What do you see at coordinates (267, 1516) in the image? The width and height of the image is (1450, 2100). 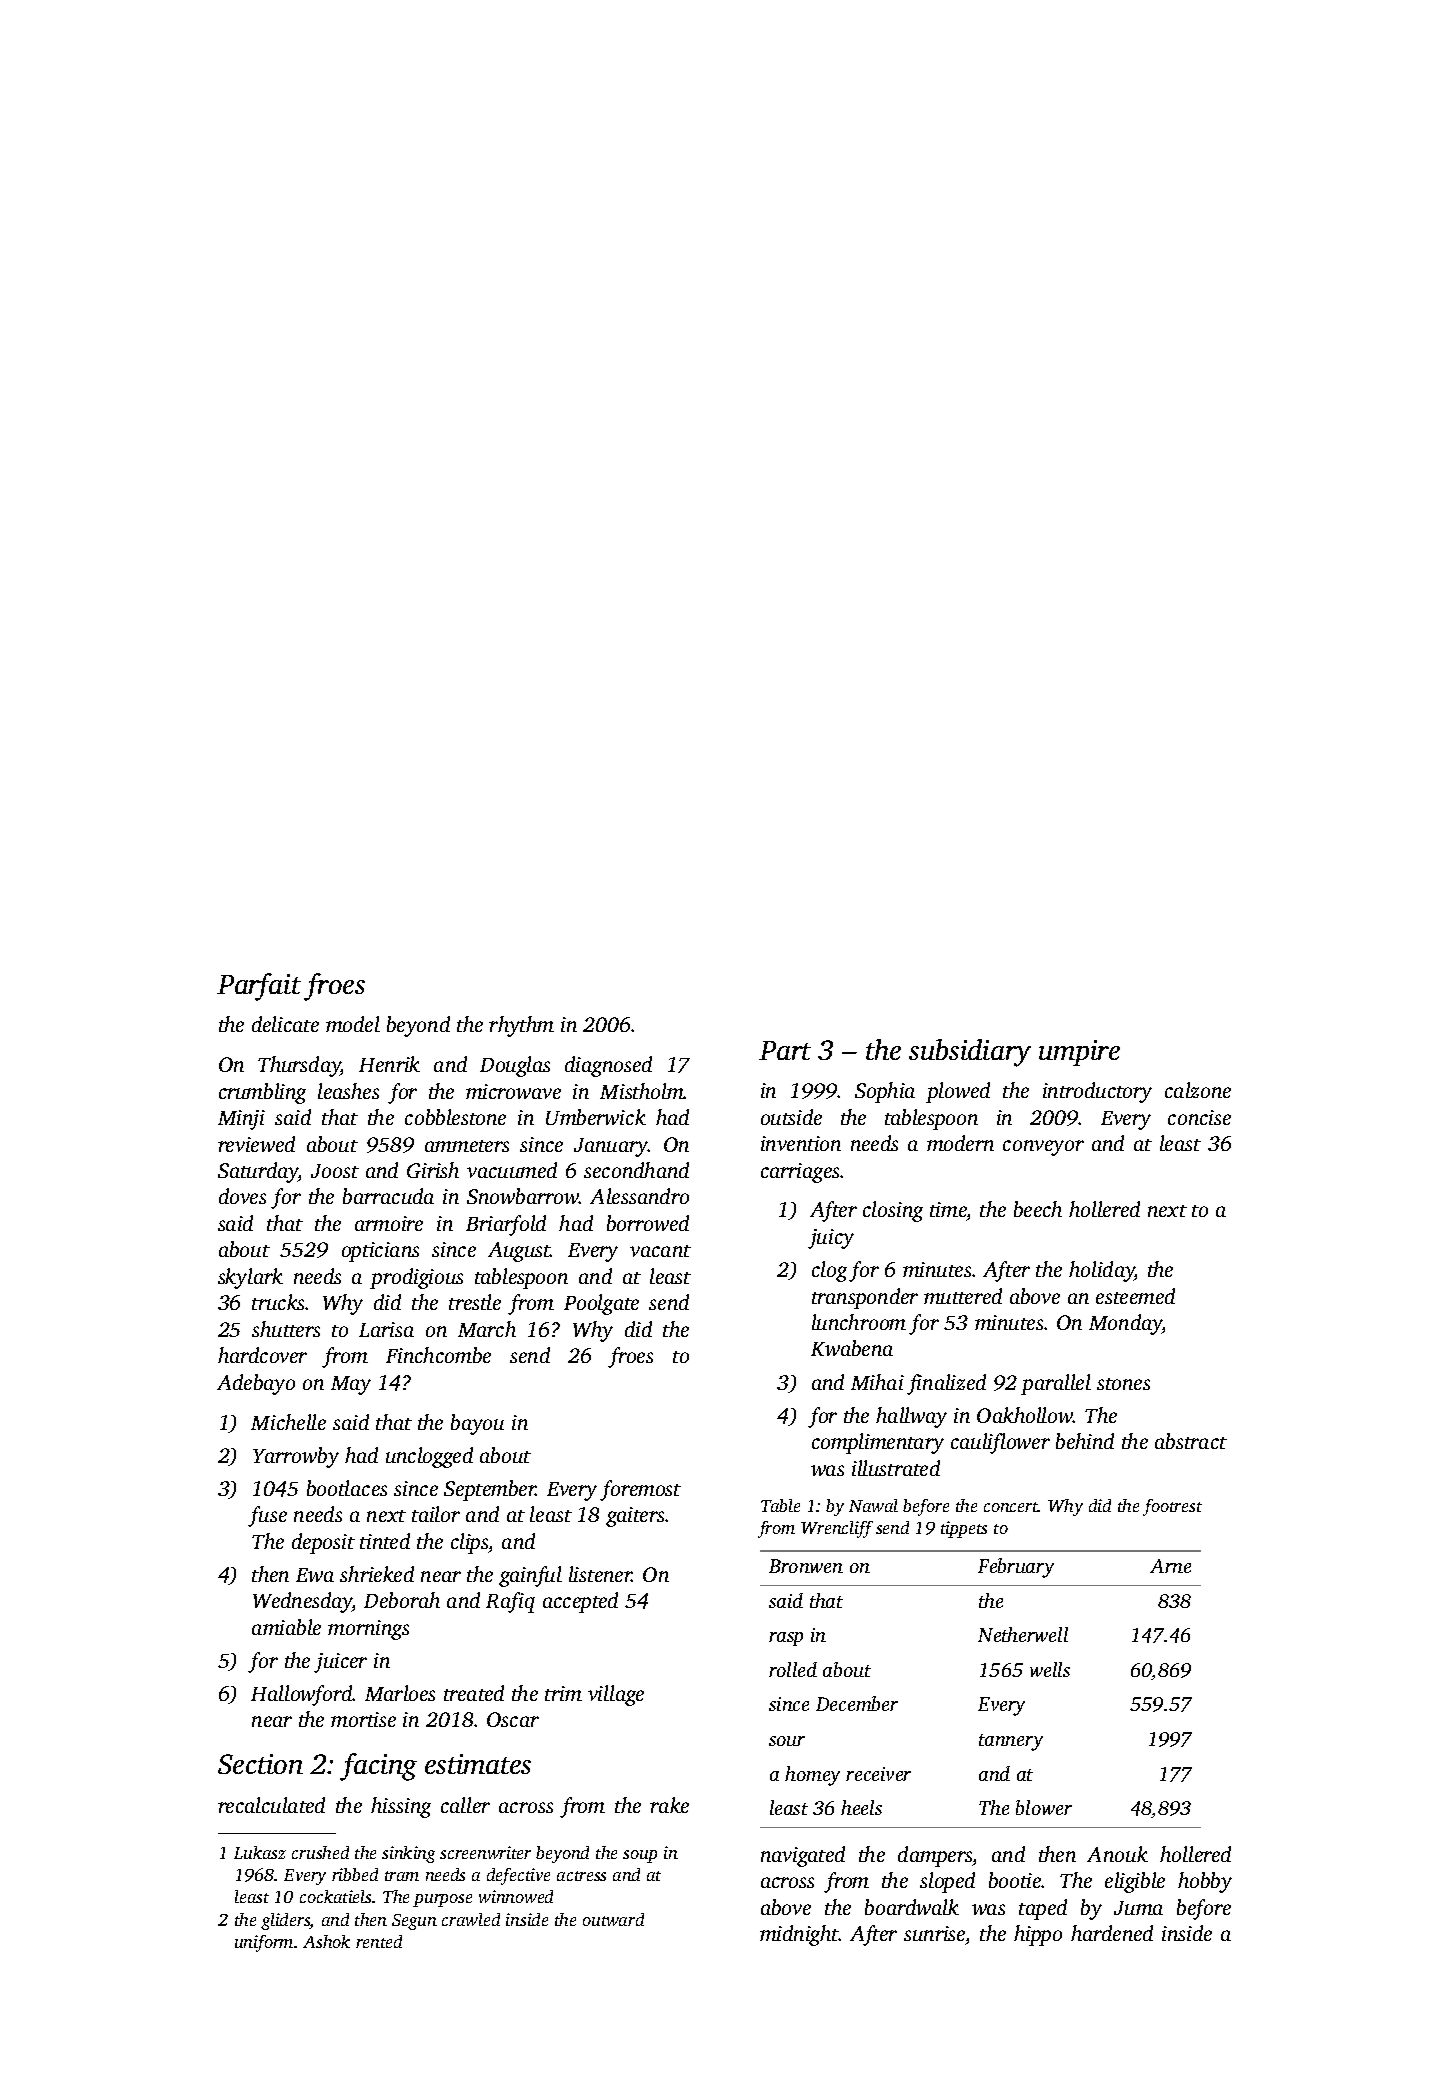 I see `fuse` at bounding box center [267, 1516].
